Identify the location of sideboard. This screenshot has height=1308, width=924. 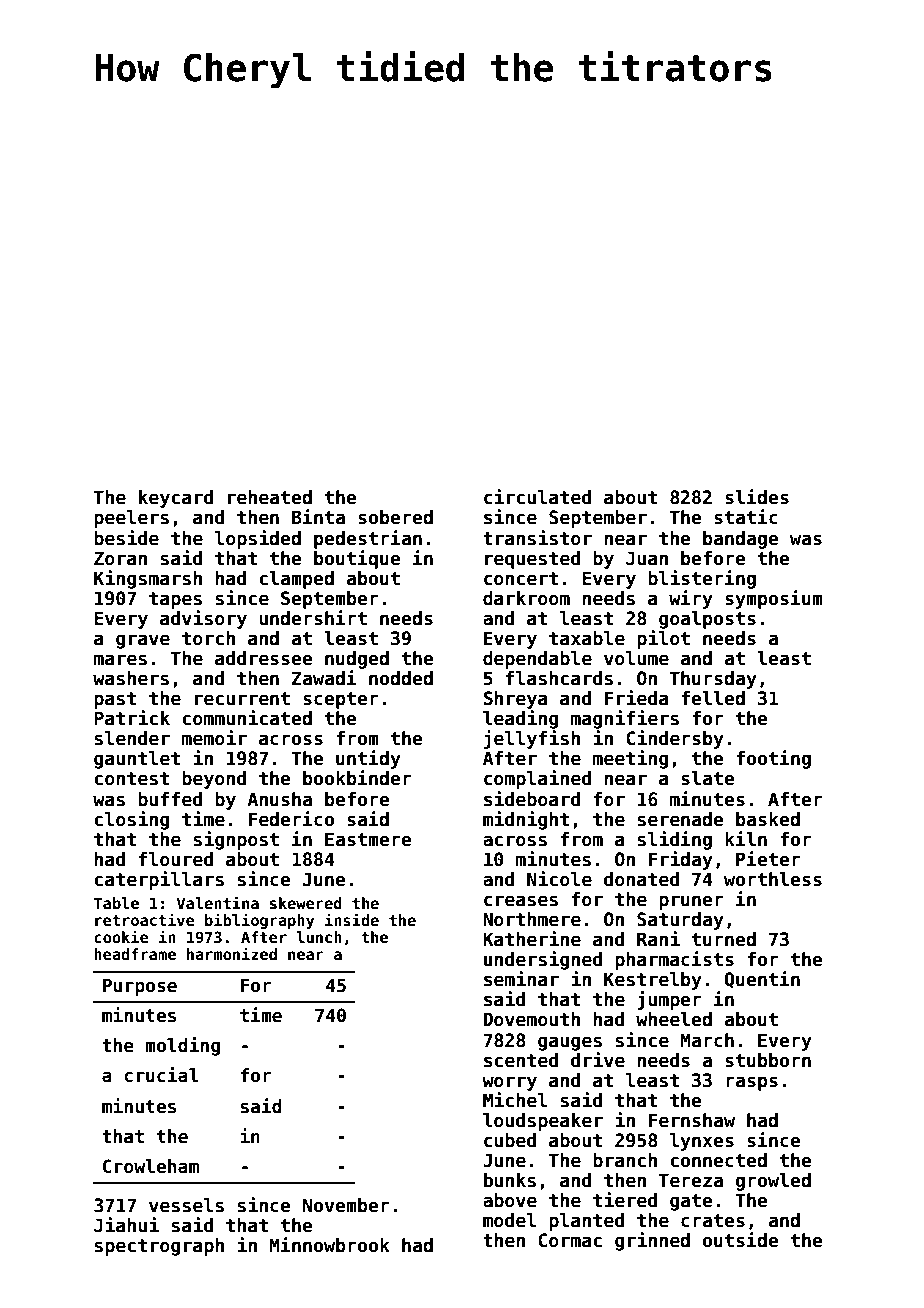
(532, 799).
